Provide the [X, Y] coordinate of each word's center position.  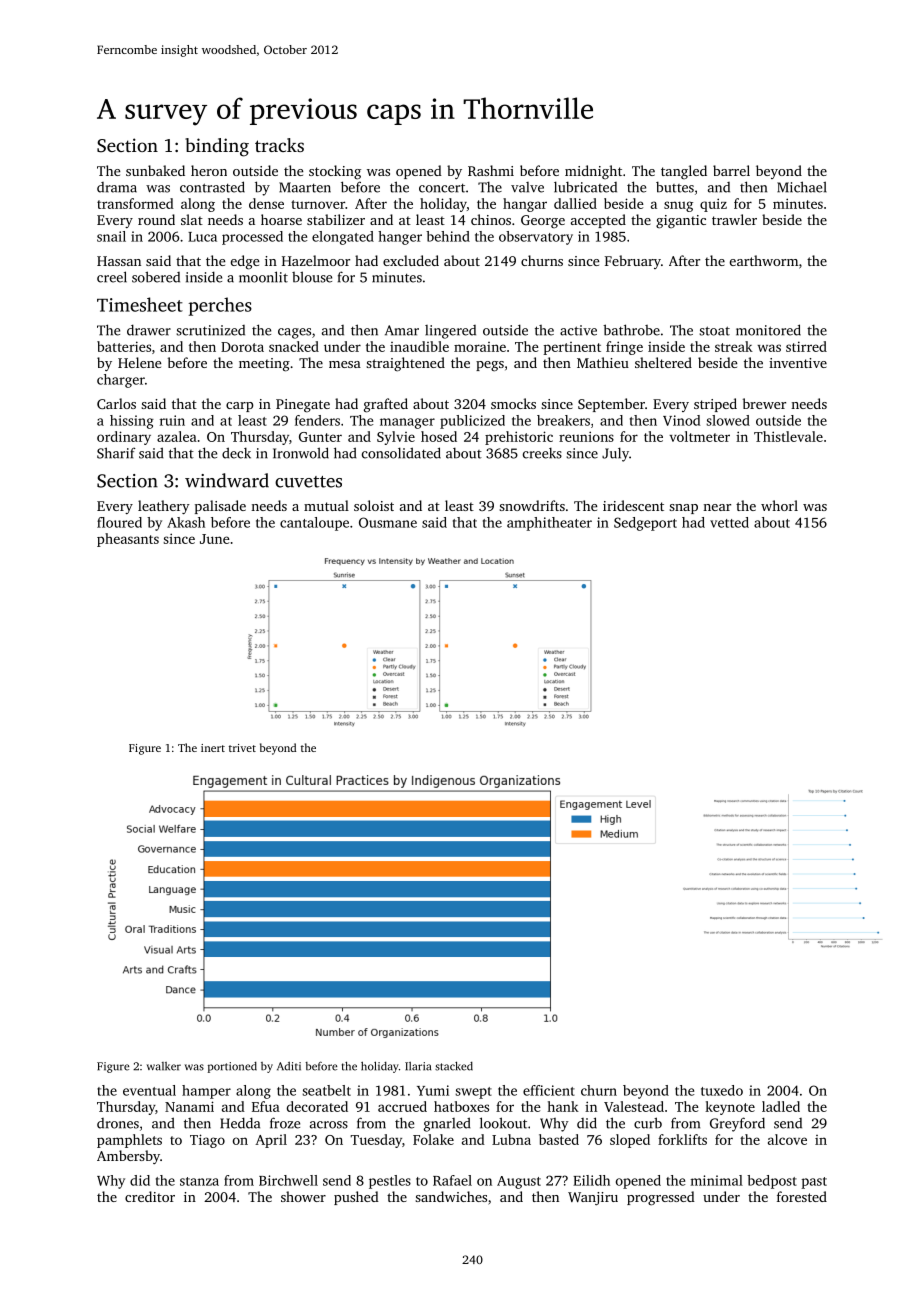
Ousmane [388, 522]
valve [527, 187]
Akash [186, 522]
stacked [454, 1066]
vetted [729, 522]
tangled [684, 172]
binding [217, 147]
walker [164, 1066]
